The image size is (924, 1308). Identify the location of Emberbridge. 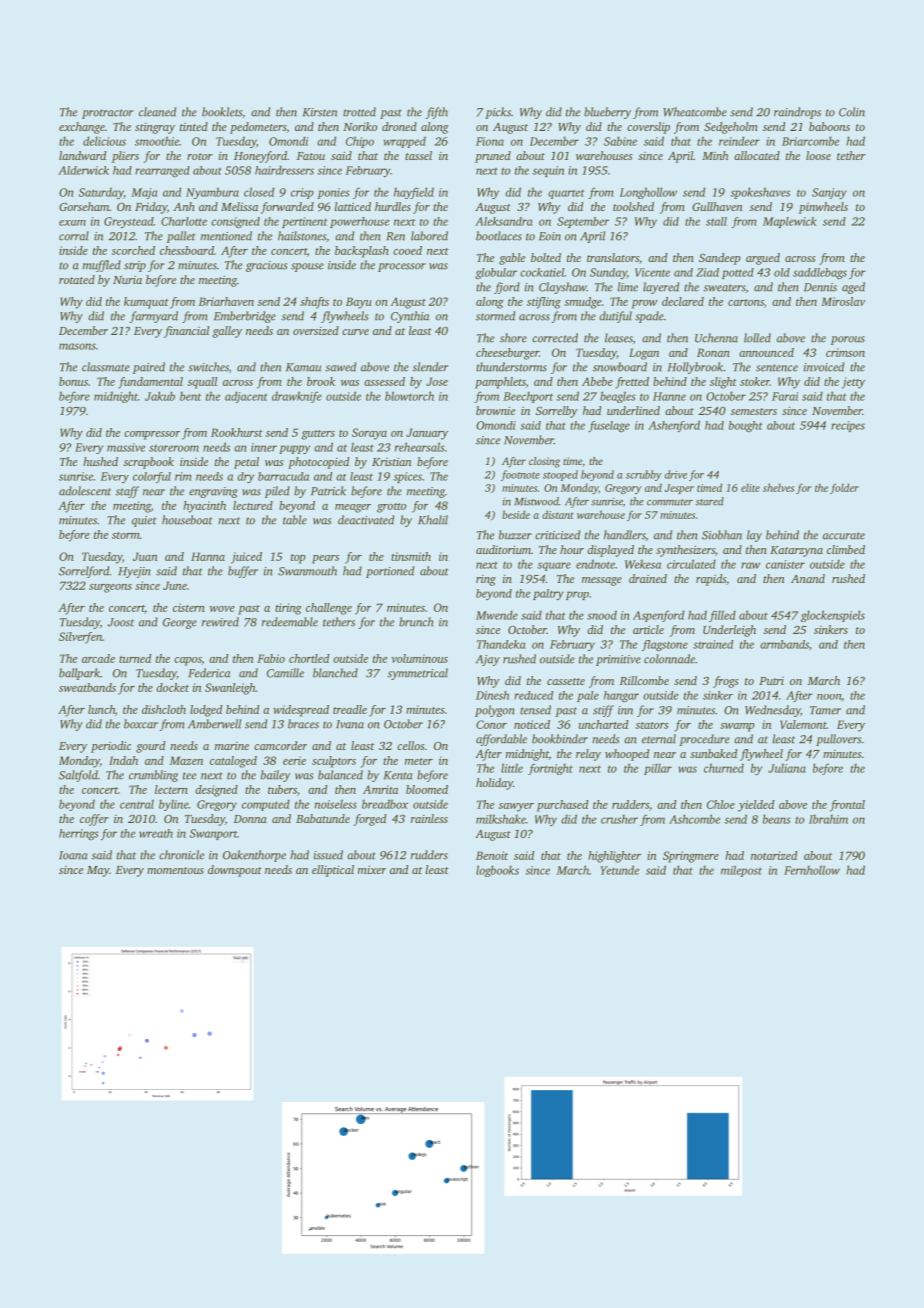
(245, 317).
